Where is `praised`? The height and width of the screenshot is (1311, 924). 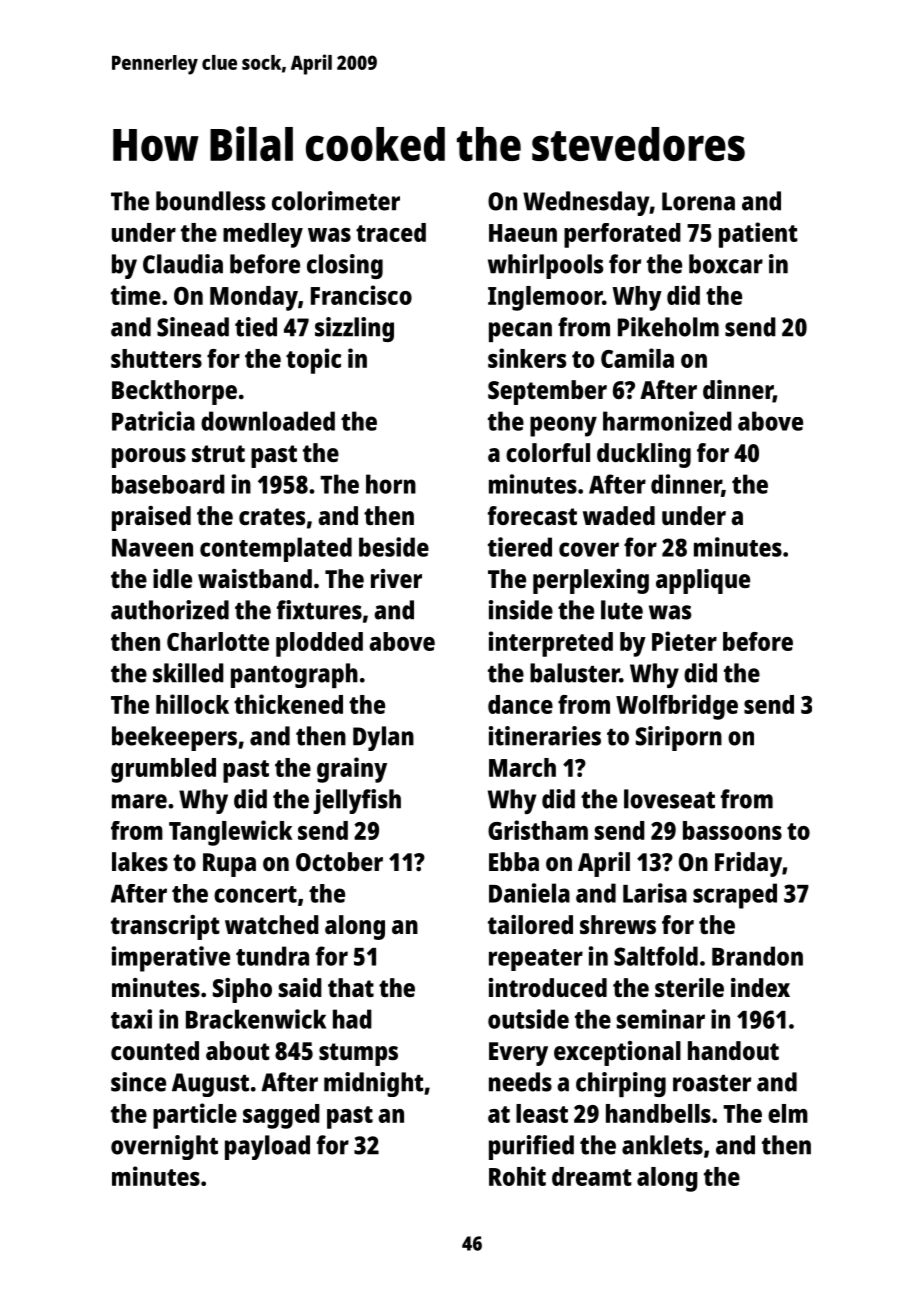
praised is located at coordinates (151, 518).
